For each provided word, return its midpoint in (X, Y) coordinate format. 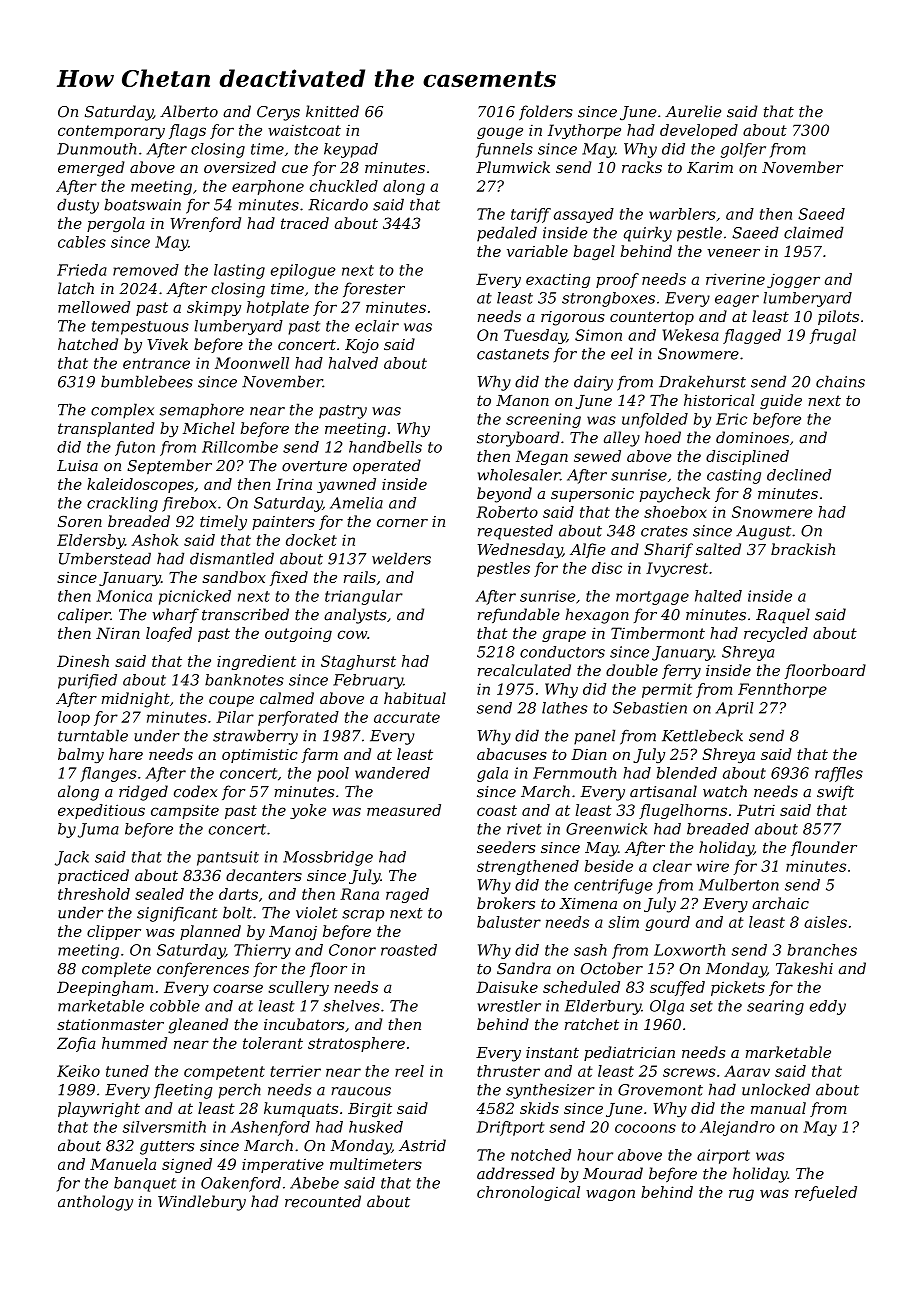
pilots (838, 317)
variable (537, 251)
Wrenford (205, 224)
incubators (304, 1024)
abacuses (512, 754)
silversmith (164, 1127)
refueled (826, 1193)
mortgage (652, 598)
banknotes (244, 680)
